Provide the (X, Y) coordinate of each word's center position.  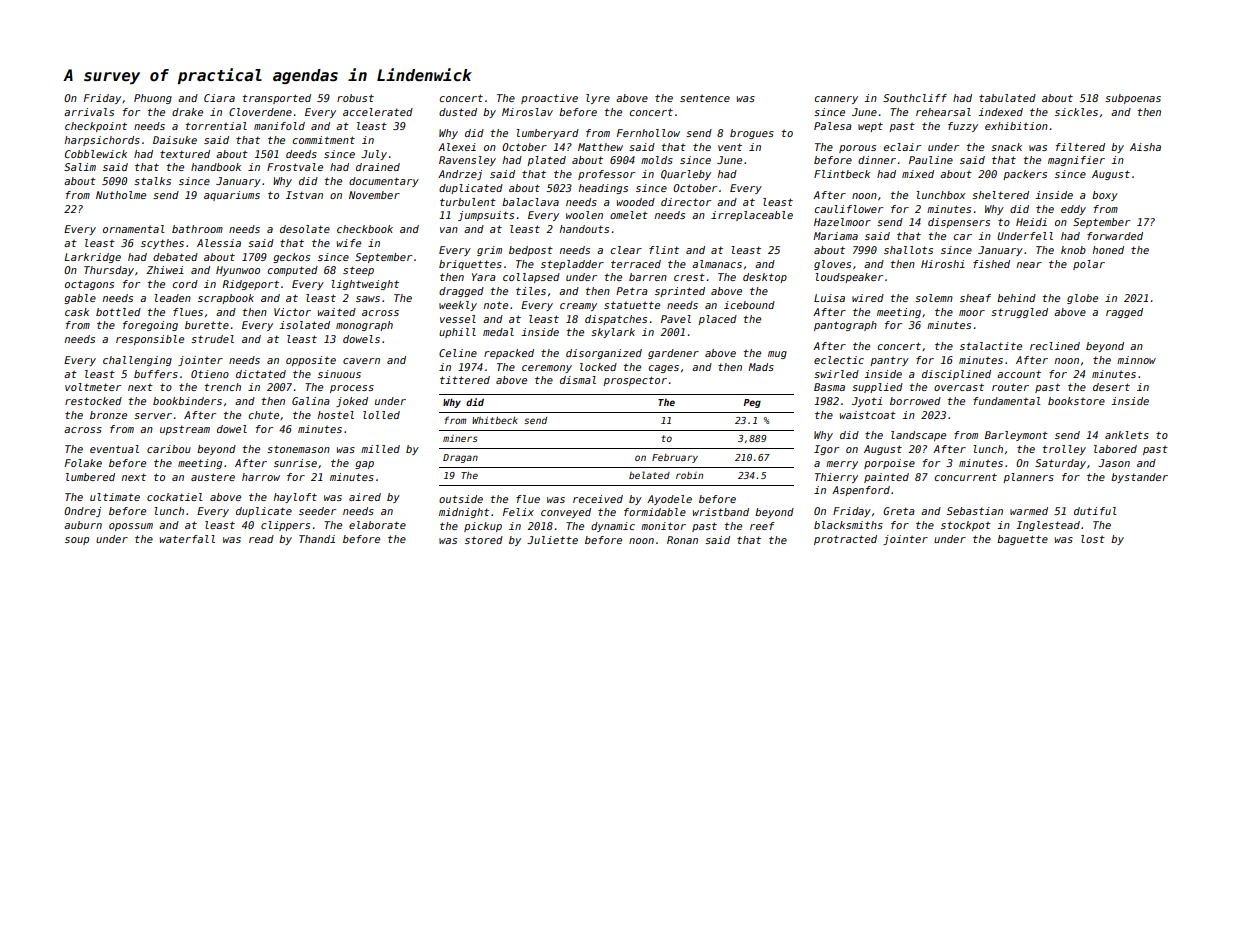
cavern (361, 361)
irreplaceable (752, 216)
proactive (549, 99)
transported (277, 99)
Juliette (552, 540)
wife (349, 243)
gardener (673, 354)
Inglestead (1048, 526)
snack (1006, 147)
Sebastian (975, 511)
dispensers (959, 223)
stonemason (298, 449)
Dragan (460, 458)
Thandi (317, 539)
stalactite (991, 346)
